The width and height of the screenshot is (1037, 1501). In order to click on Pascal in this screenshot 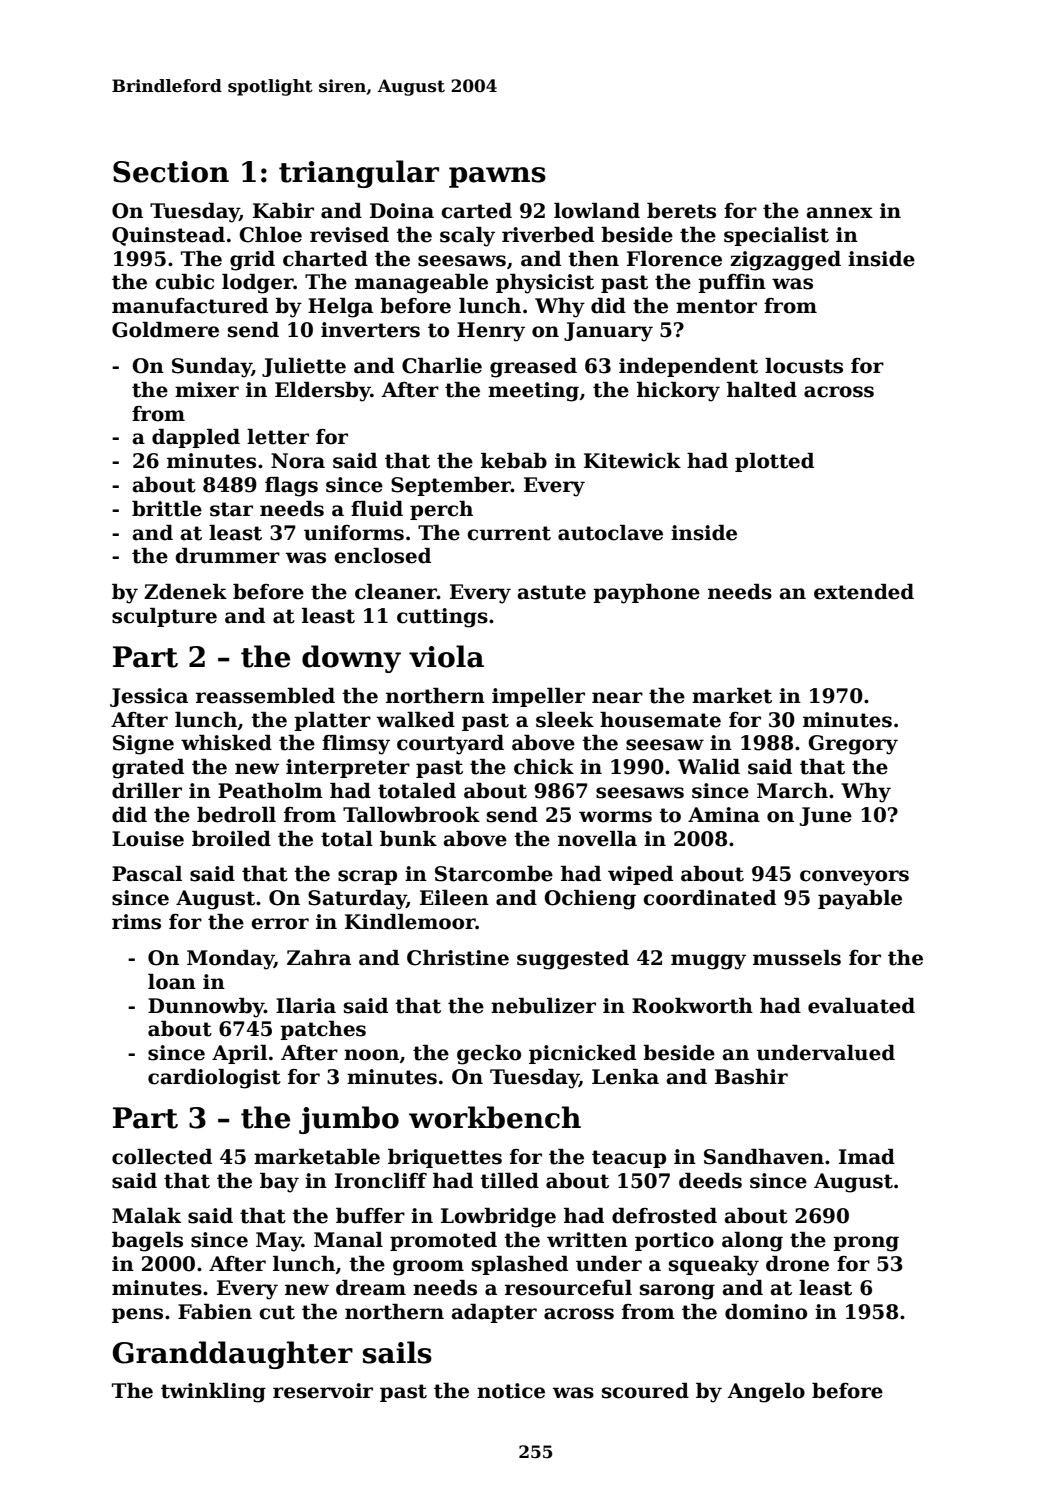, I will do `click(147, 874)`.
